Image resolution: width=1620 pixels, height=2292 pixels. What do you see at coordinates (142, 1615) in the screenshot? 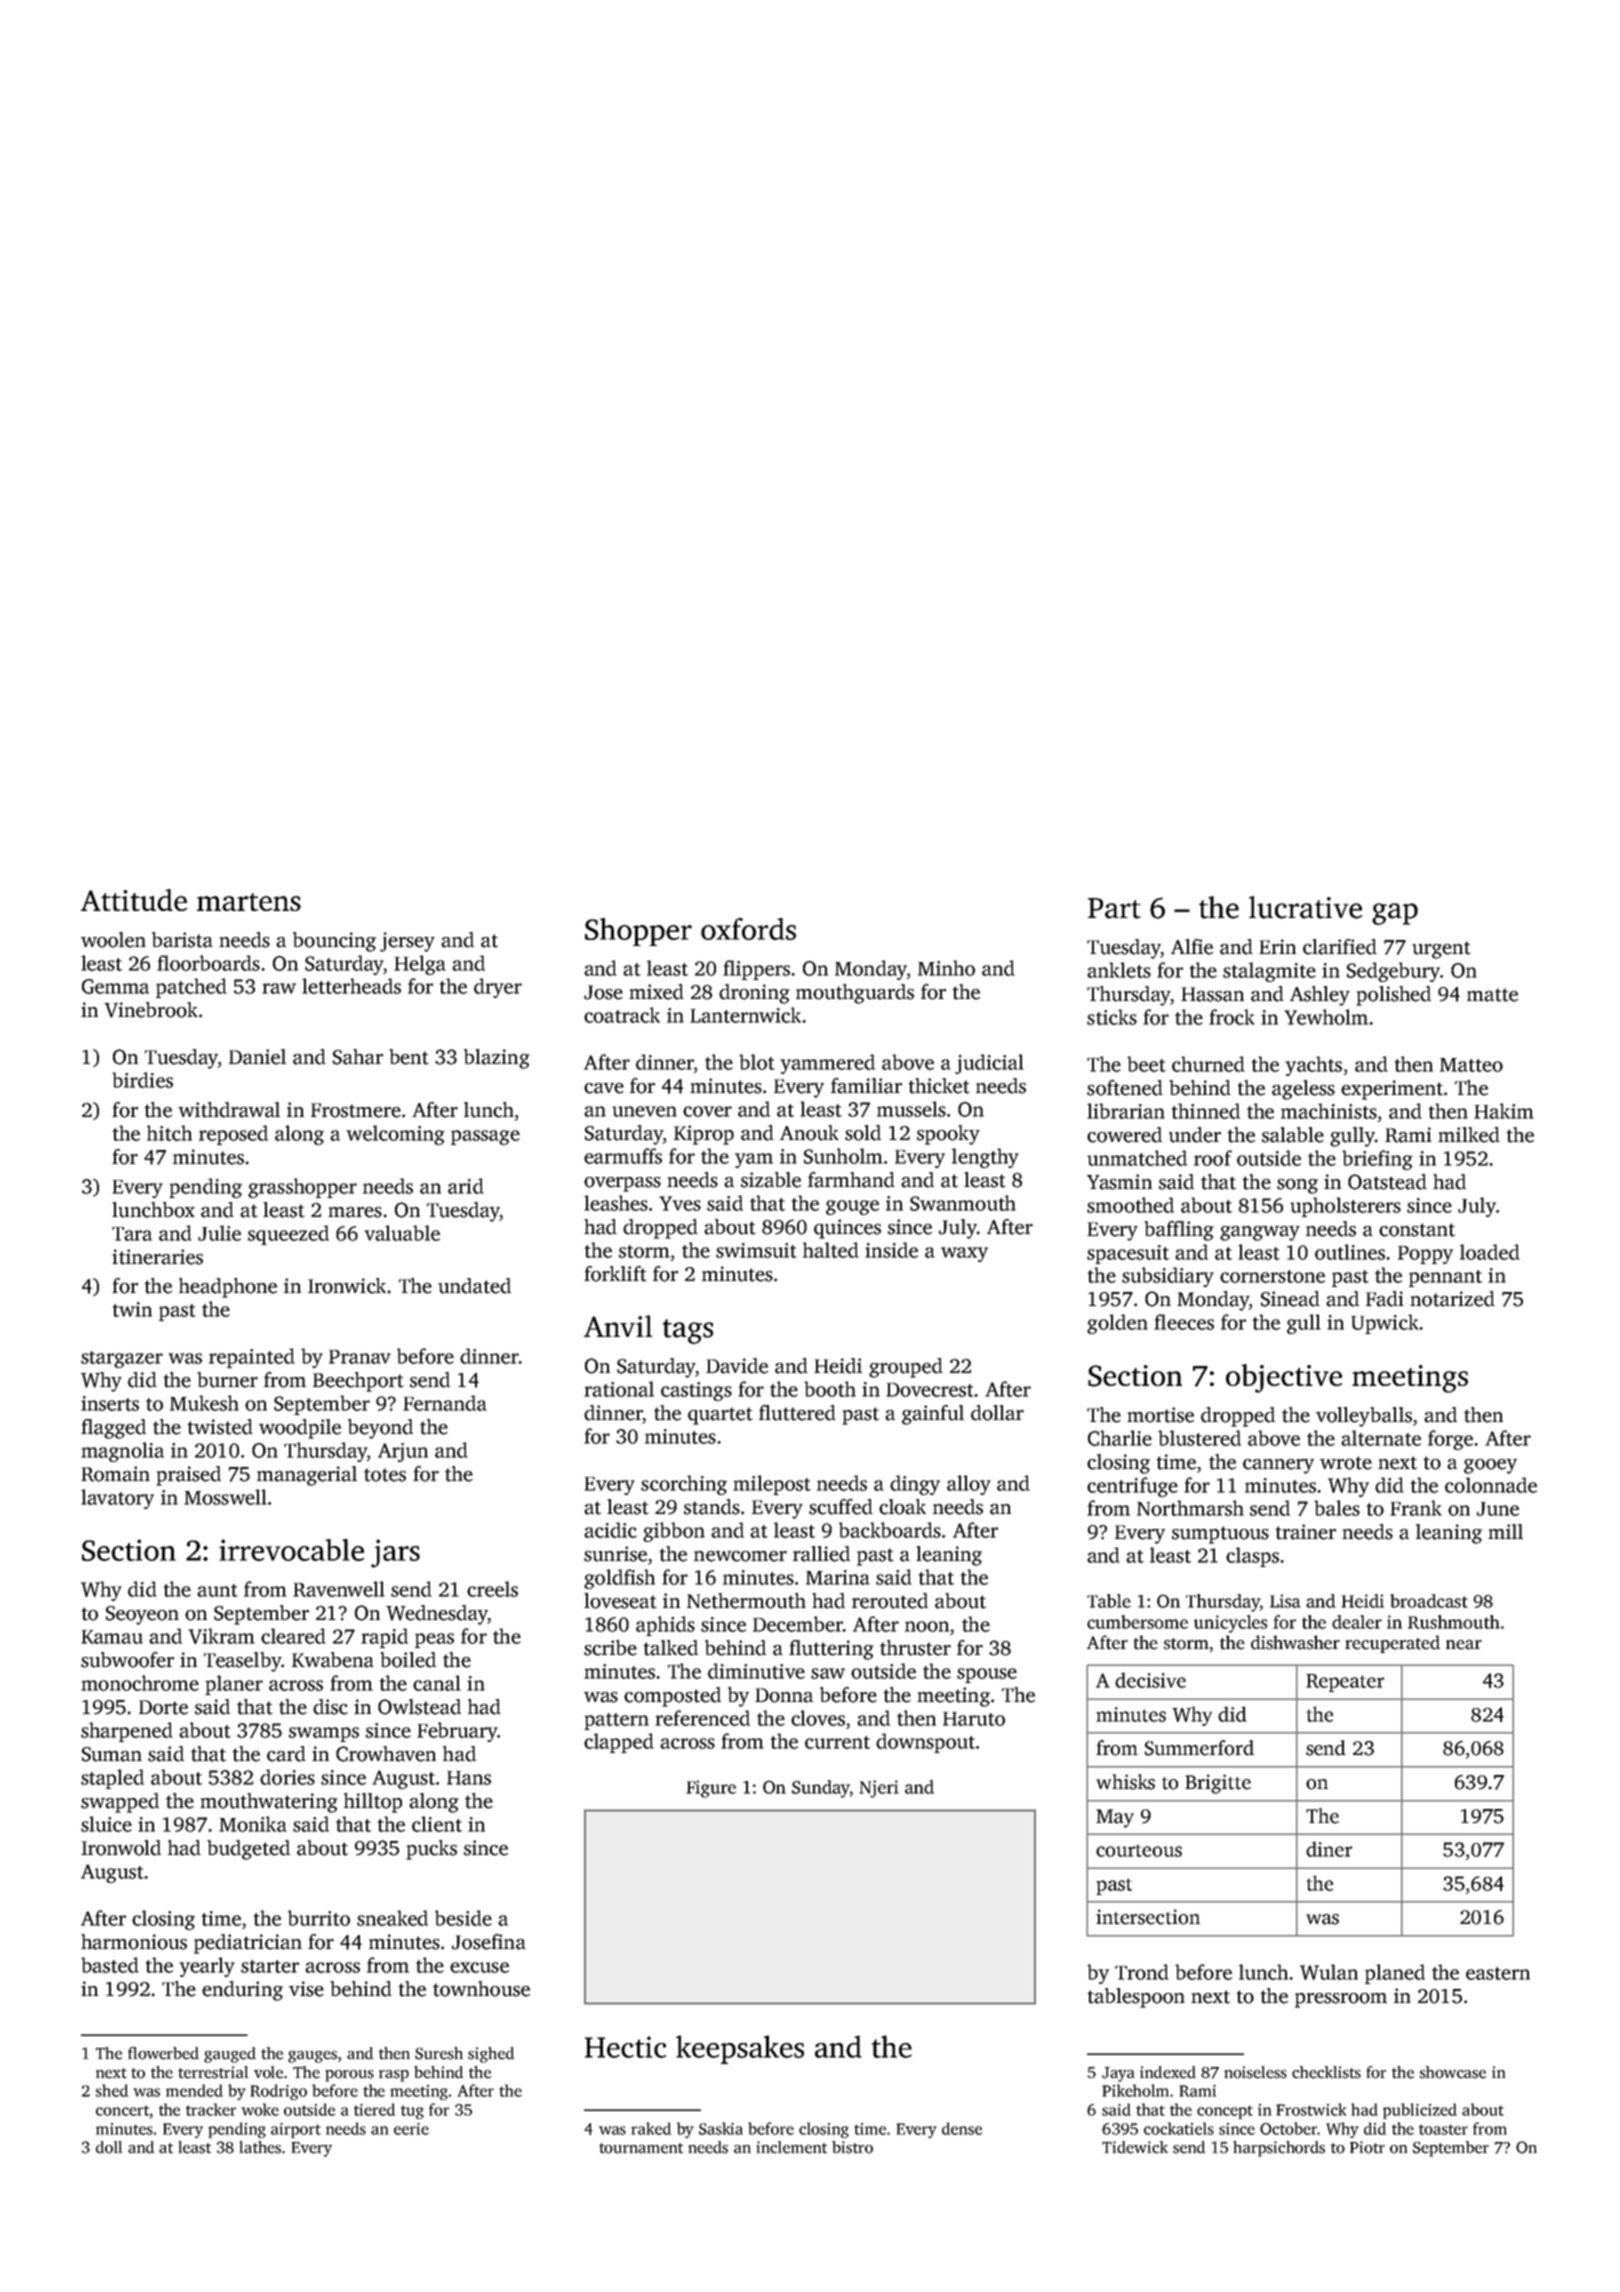
I see `Seoyeon` at bounding box center [142, 1615].
